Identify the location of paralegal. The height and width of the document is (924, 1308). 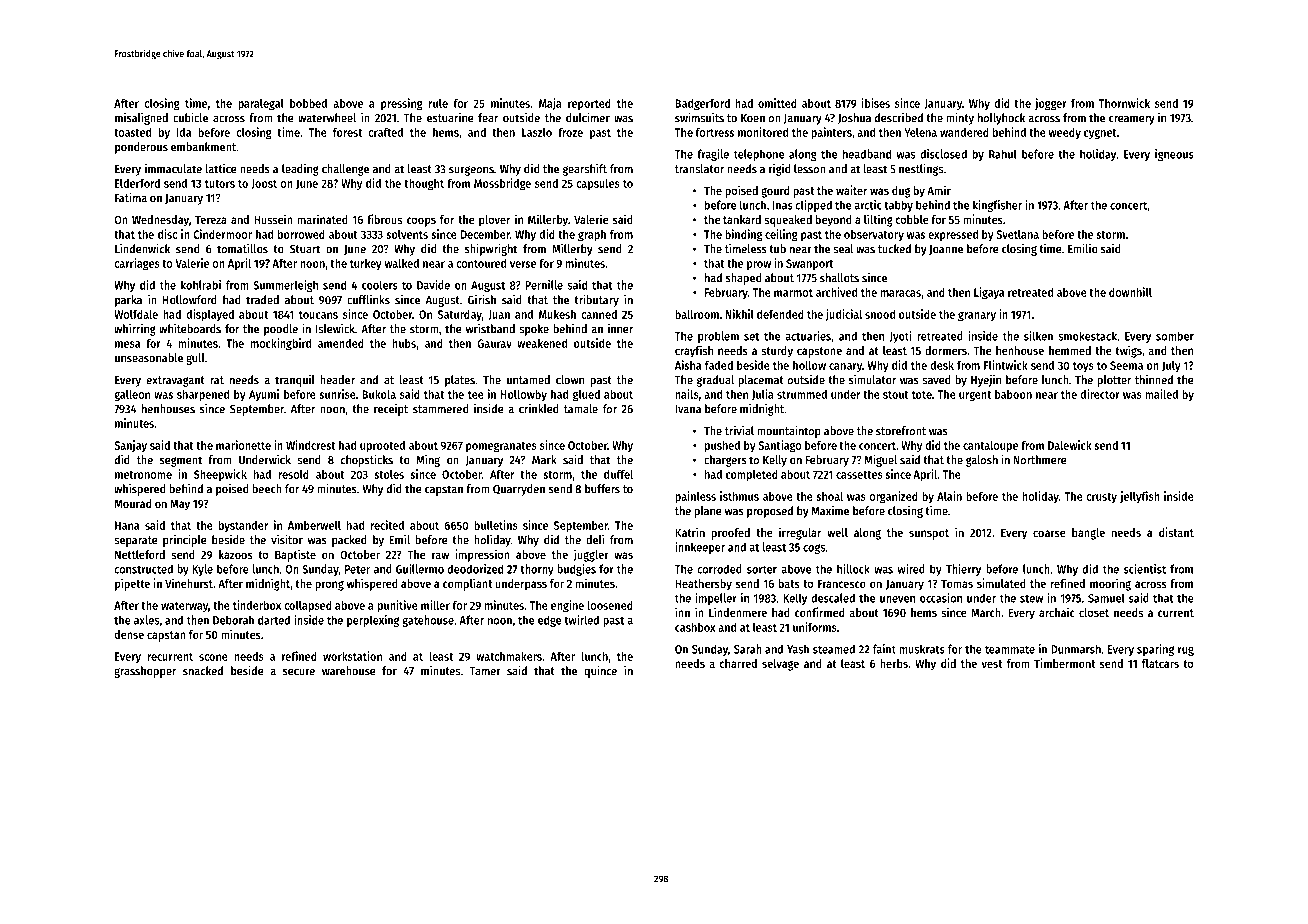
(261, 104).
